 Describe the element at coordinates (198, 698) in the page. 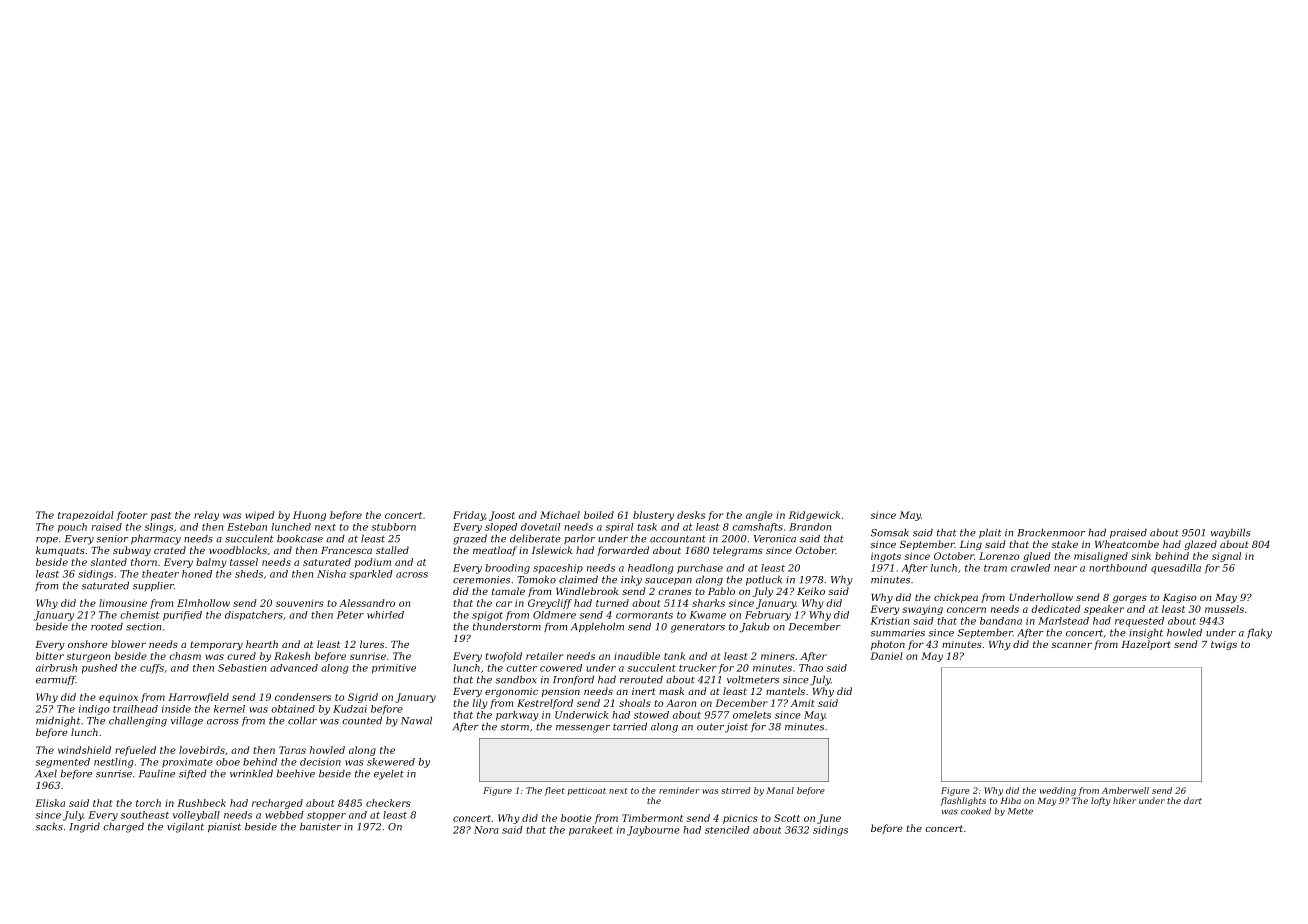

I see `Harrowfield` at that location.
